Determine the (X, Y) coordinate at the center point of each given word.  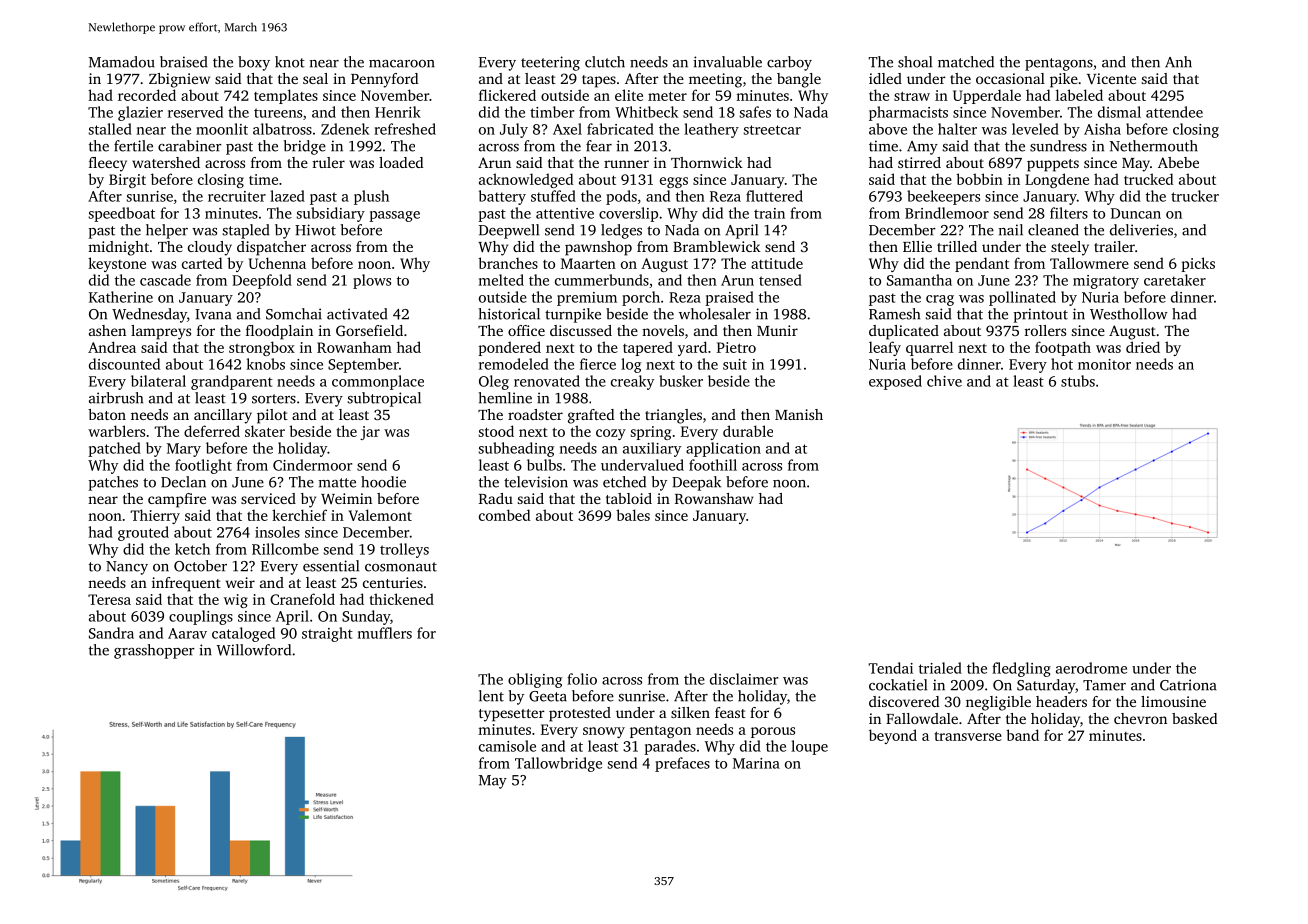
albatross (282, 129)
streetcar (772, 130)
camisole (507, 746)
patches (113, 483)
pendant (982, 264)
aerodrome (1091, 668)
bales (633, 515)
